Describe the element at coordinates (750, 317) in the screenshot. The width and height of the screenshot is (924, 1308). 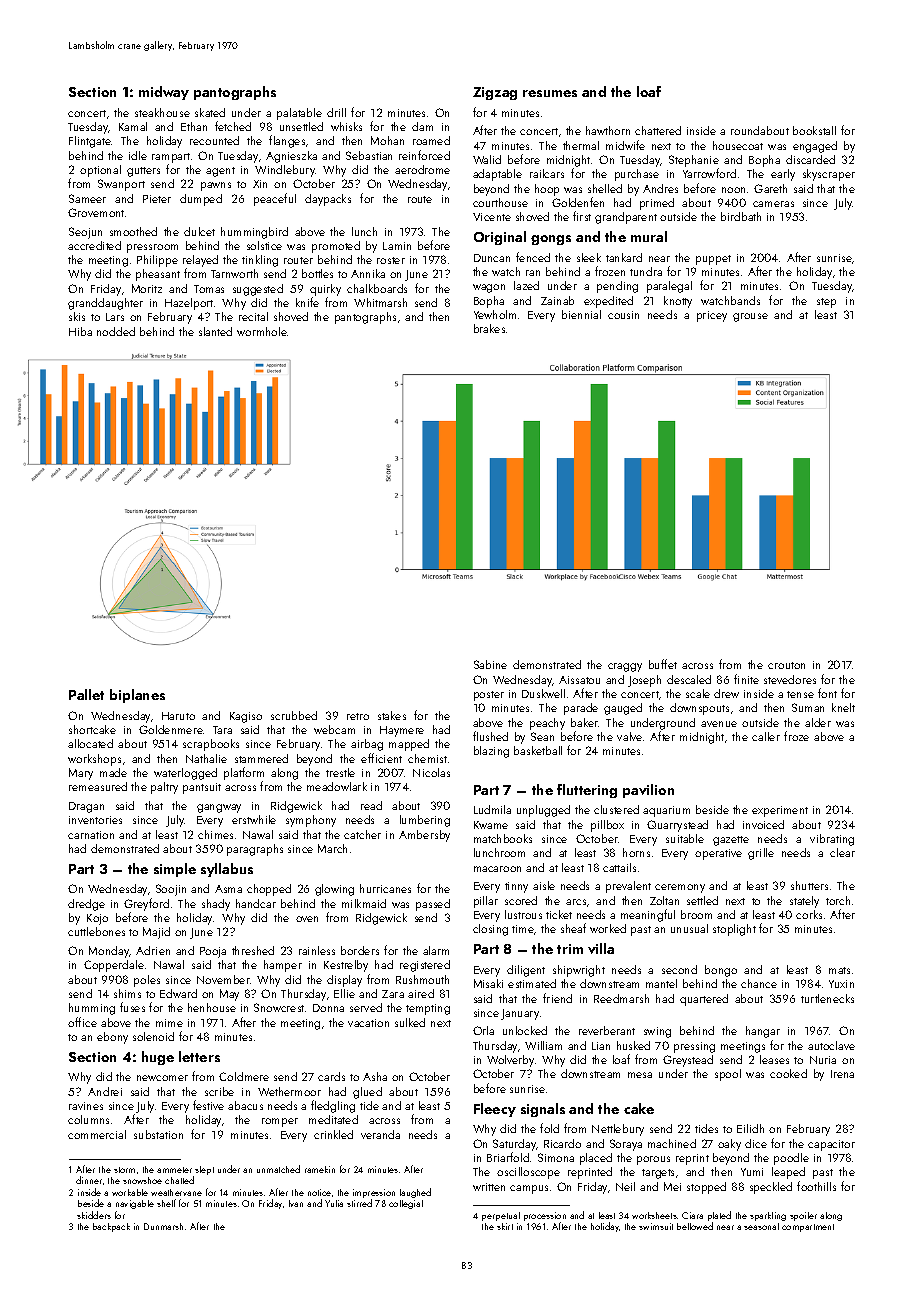
I see `grouse` at that location.
